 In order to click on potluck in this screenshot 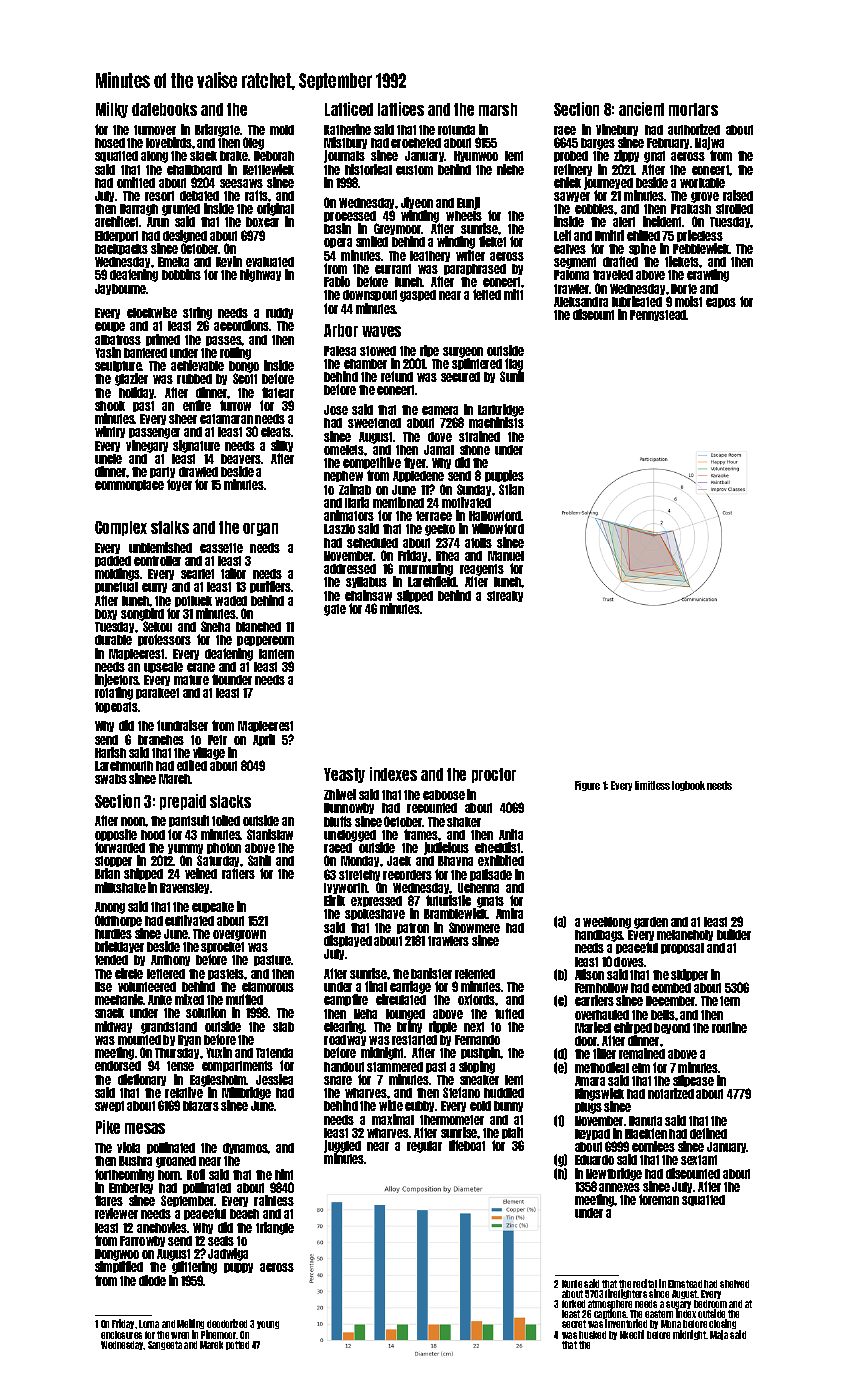, I will do `click(193, 601)`.
